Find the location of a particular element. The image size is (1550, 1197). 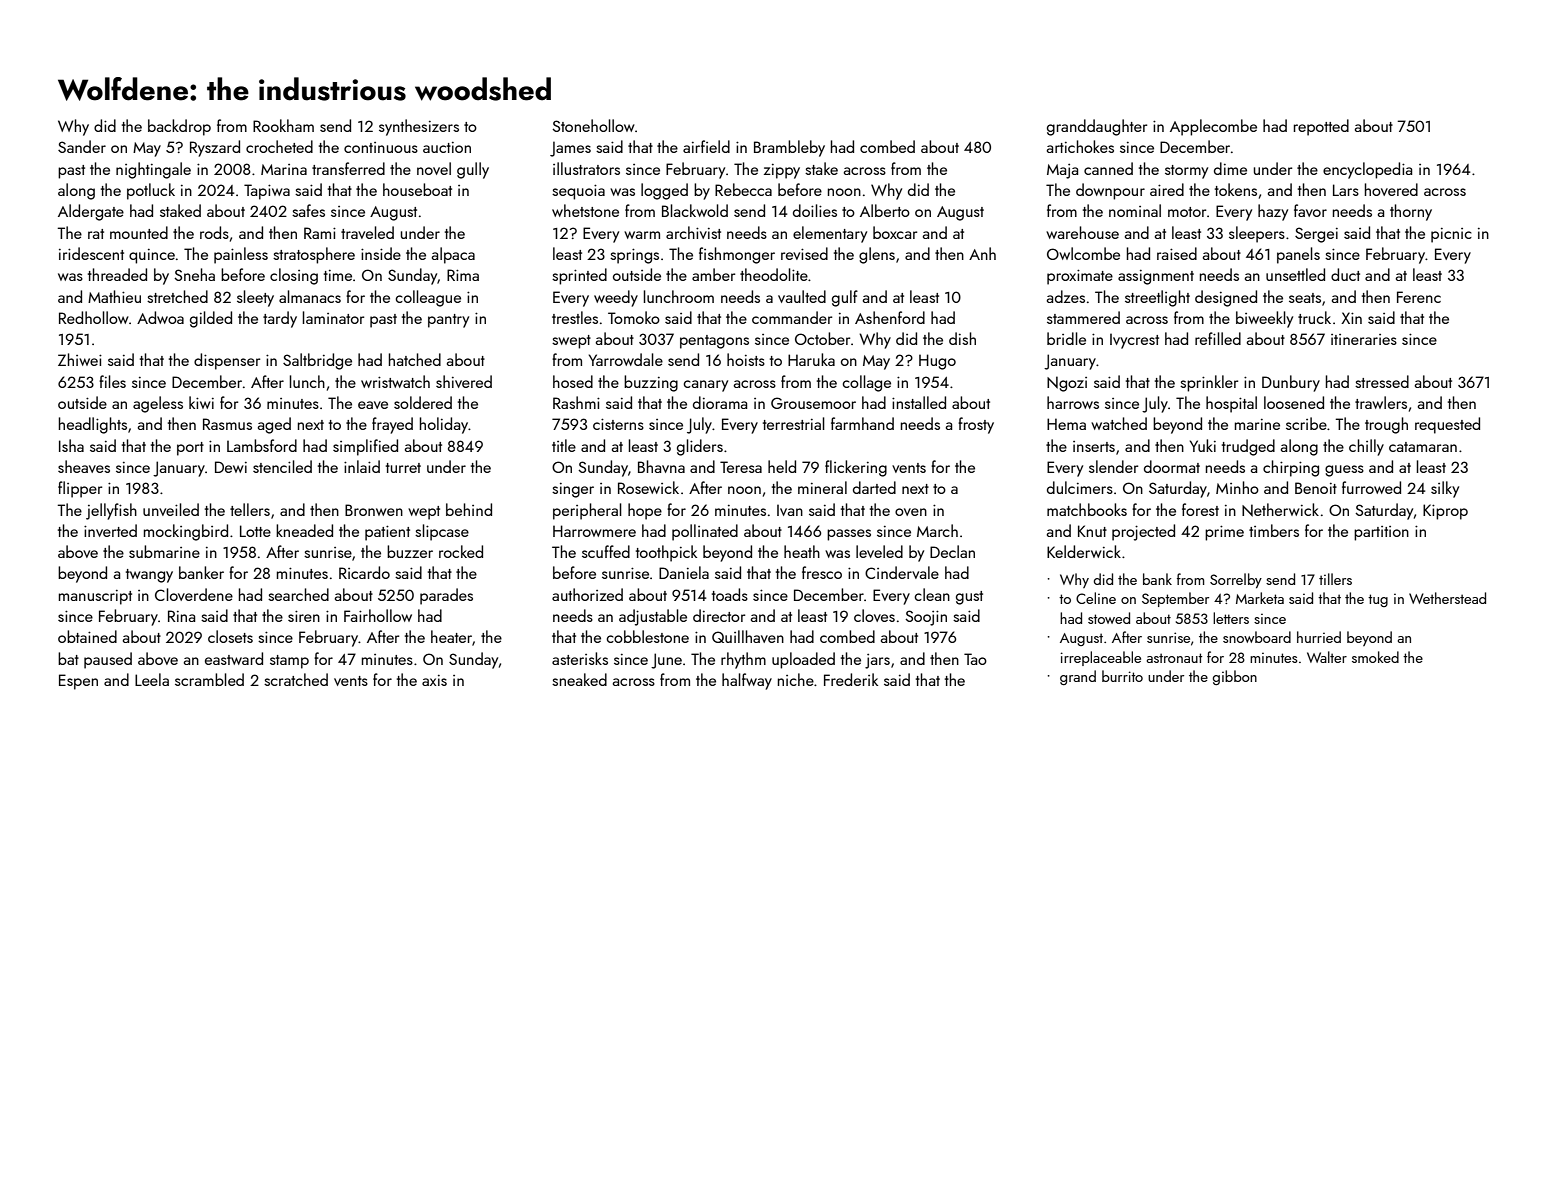

theodolite is located at coordinates (774, 274).
